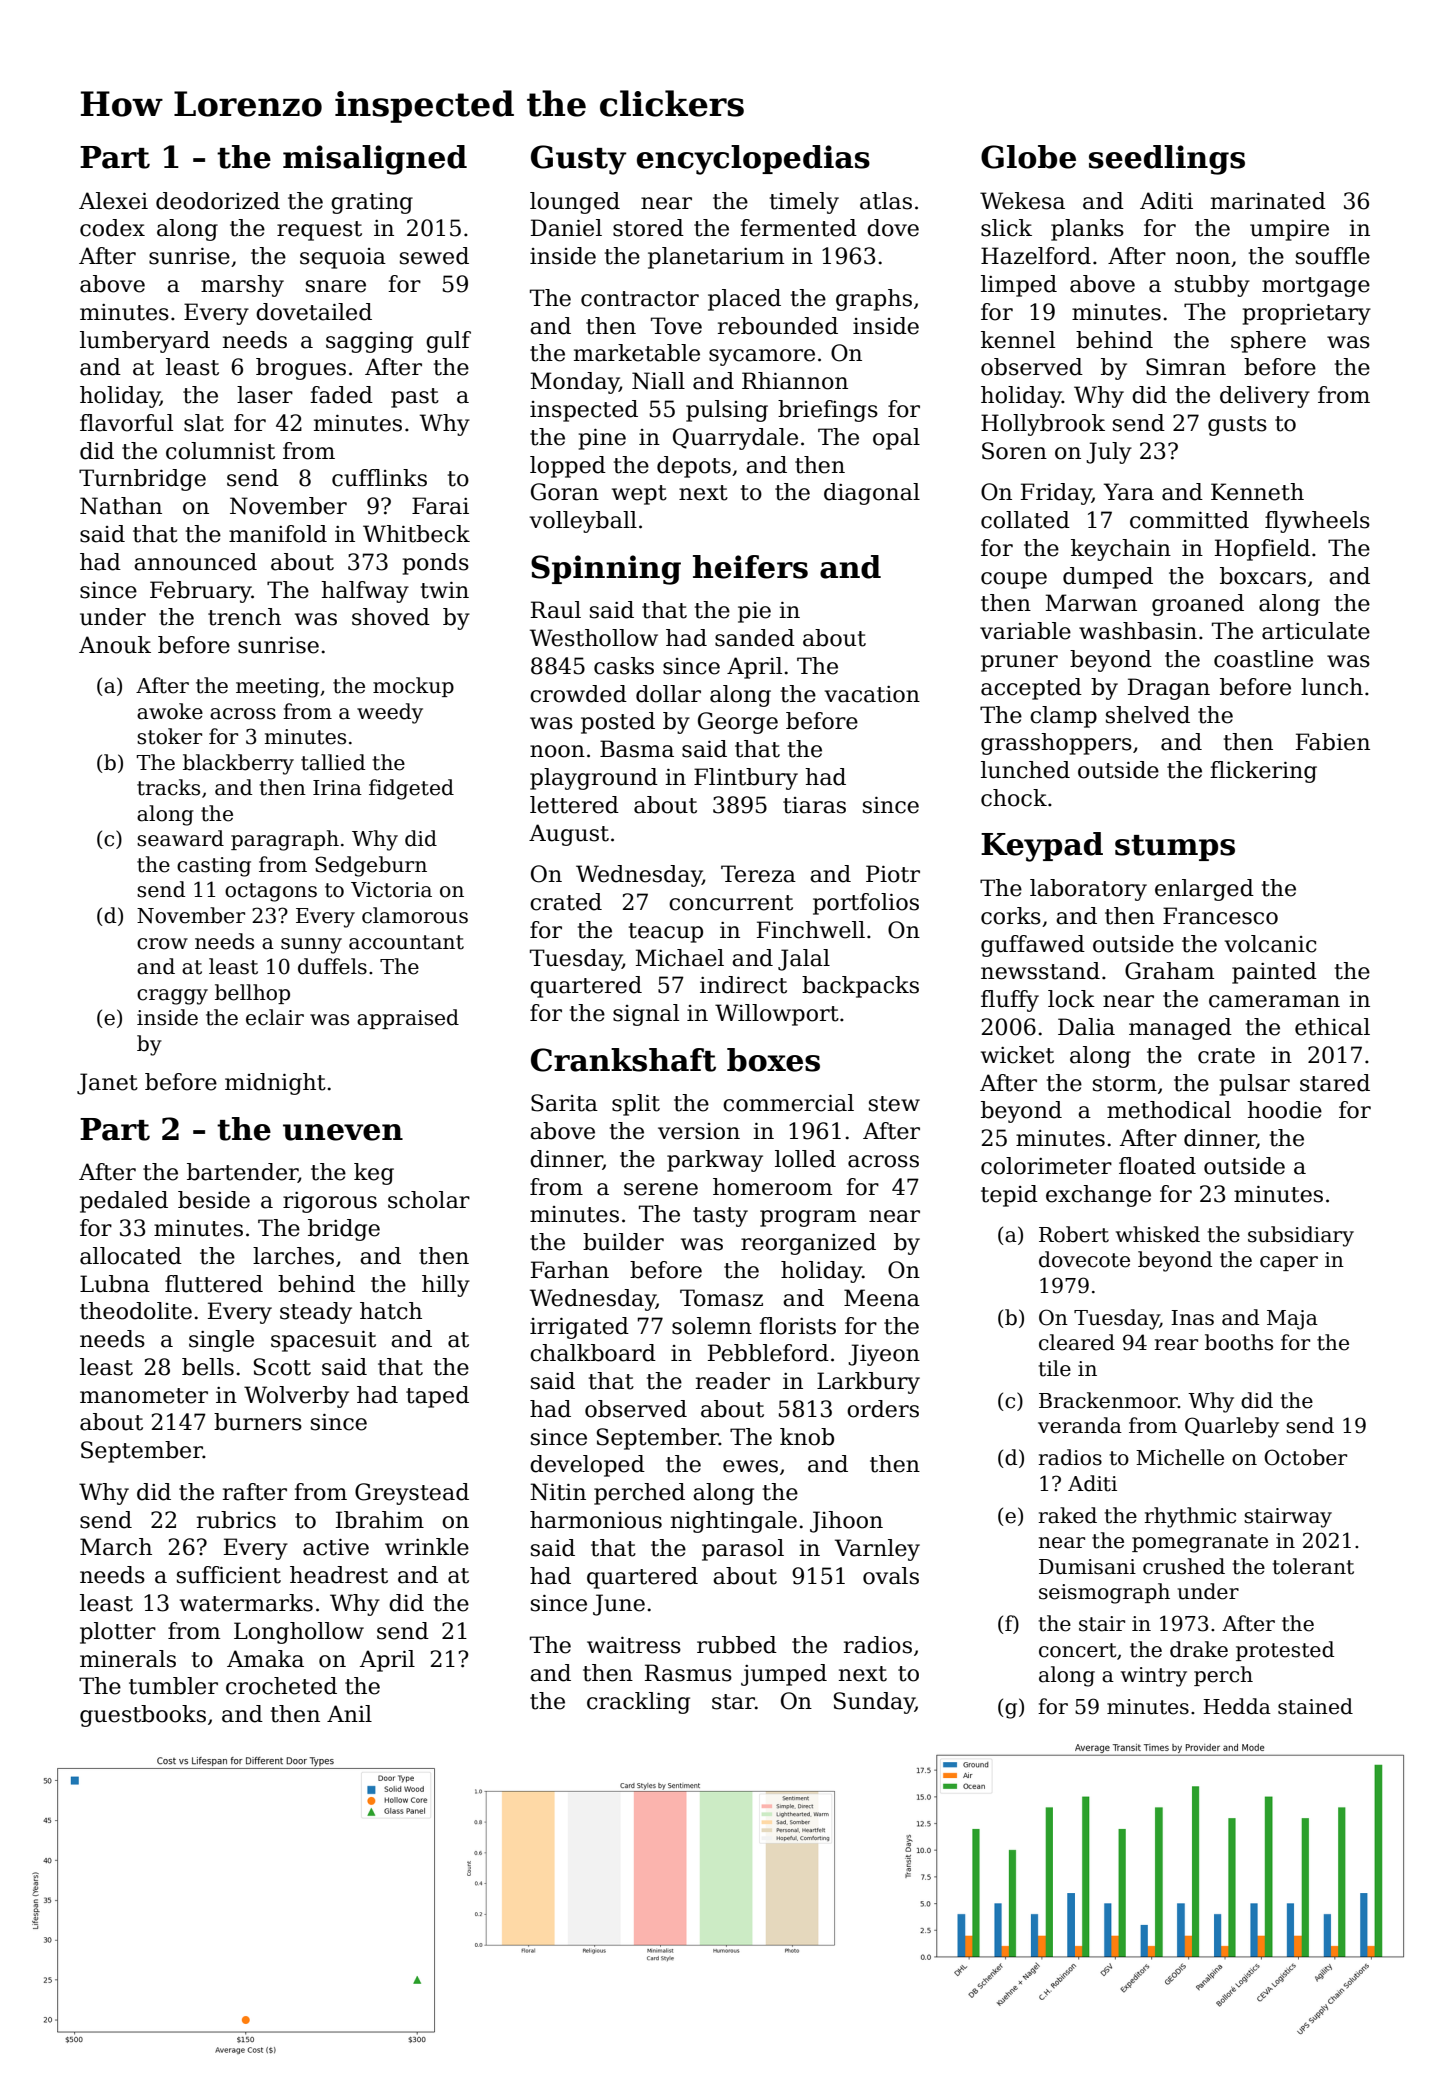 This page has height=2100, width=1450. What do you see at coordinates (180, 838) in the page?
I see `seaward` at bounding box center [180, 838].
